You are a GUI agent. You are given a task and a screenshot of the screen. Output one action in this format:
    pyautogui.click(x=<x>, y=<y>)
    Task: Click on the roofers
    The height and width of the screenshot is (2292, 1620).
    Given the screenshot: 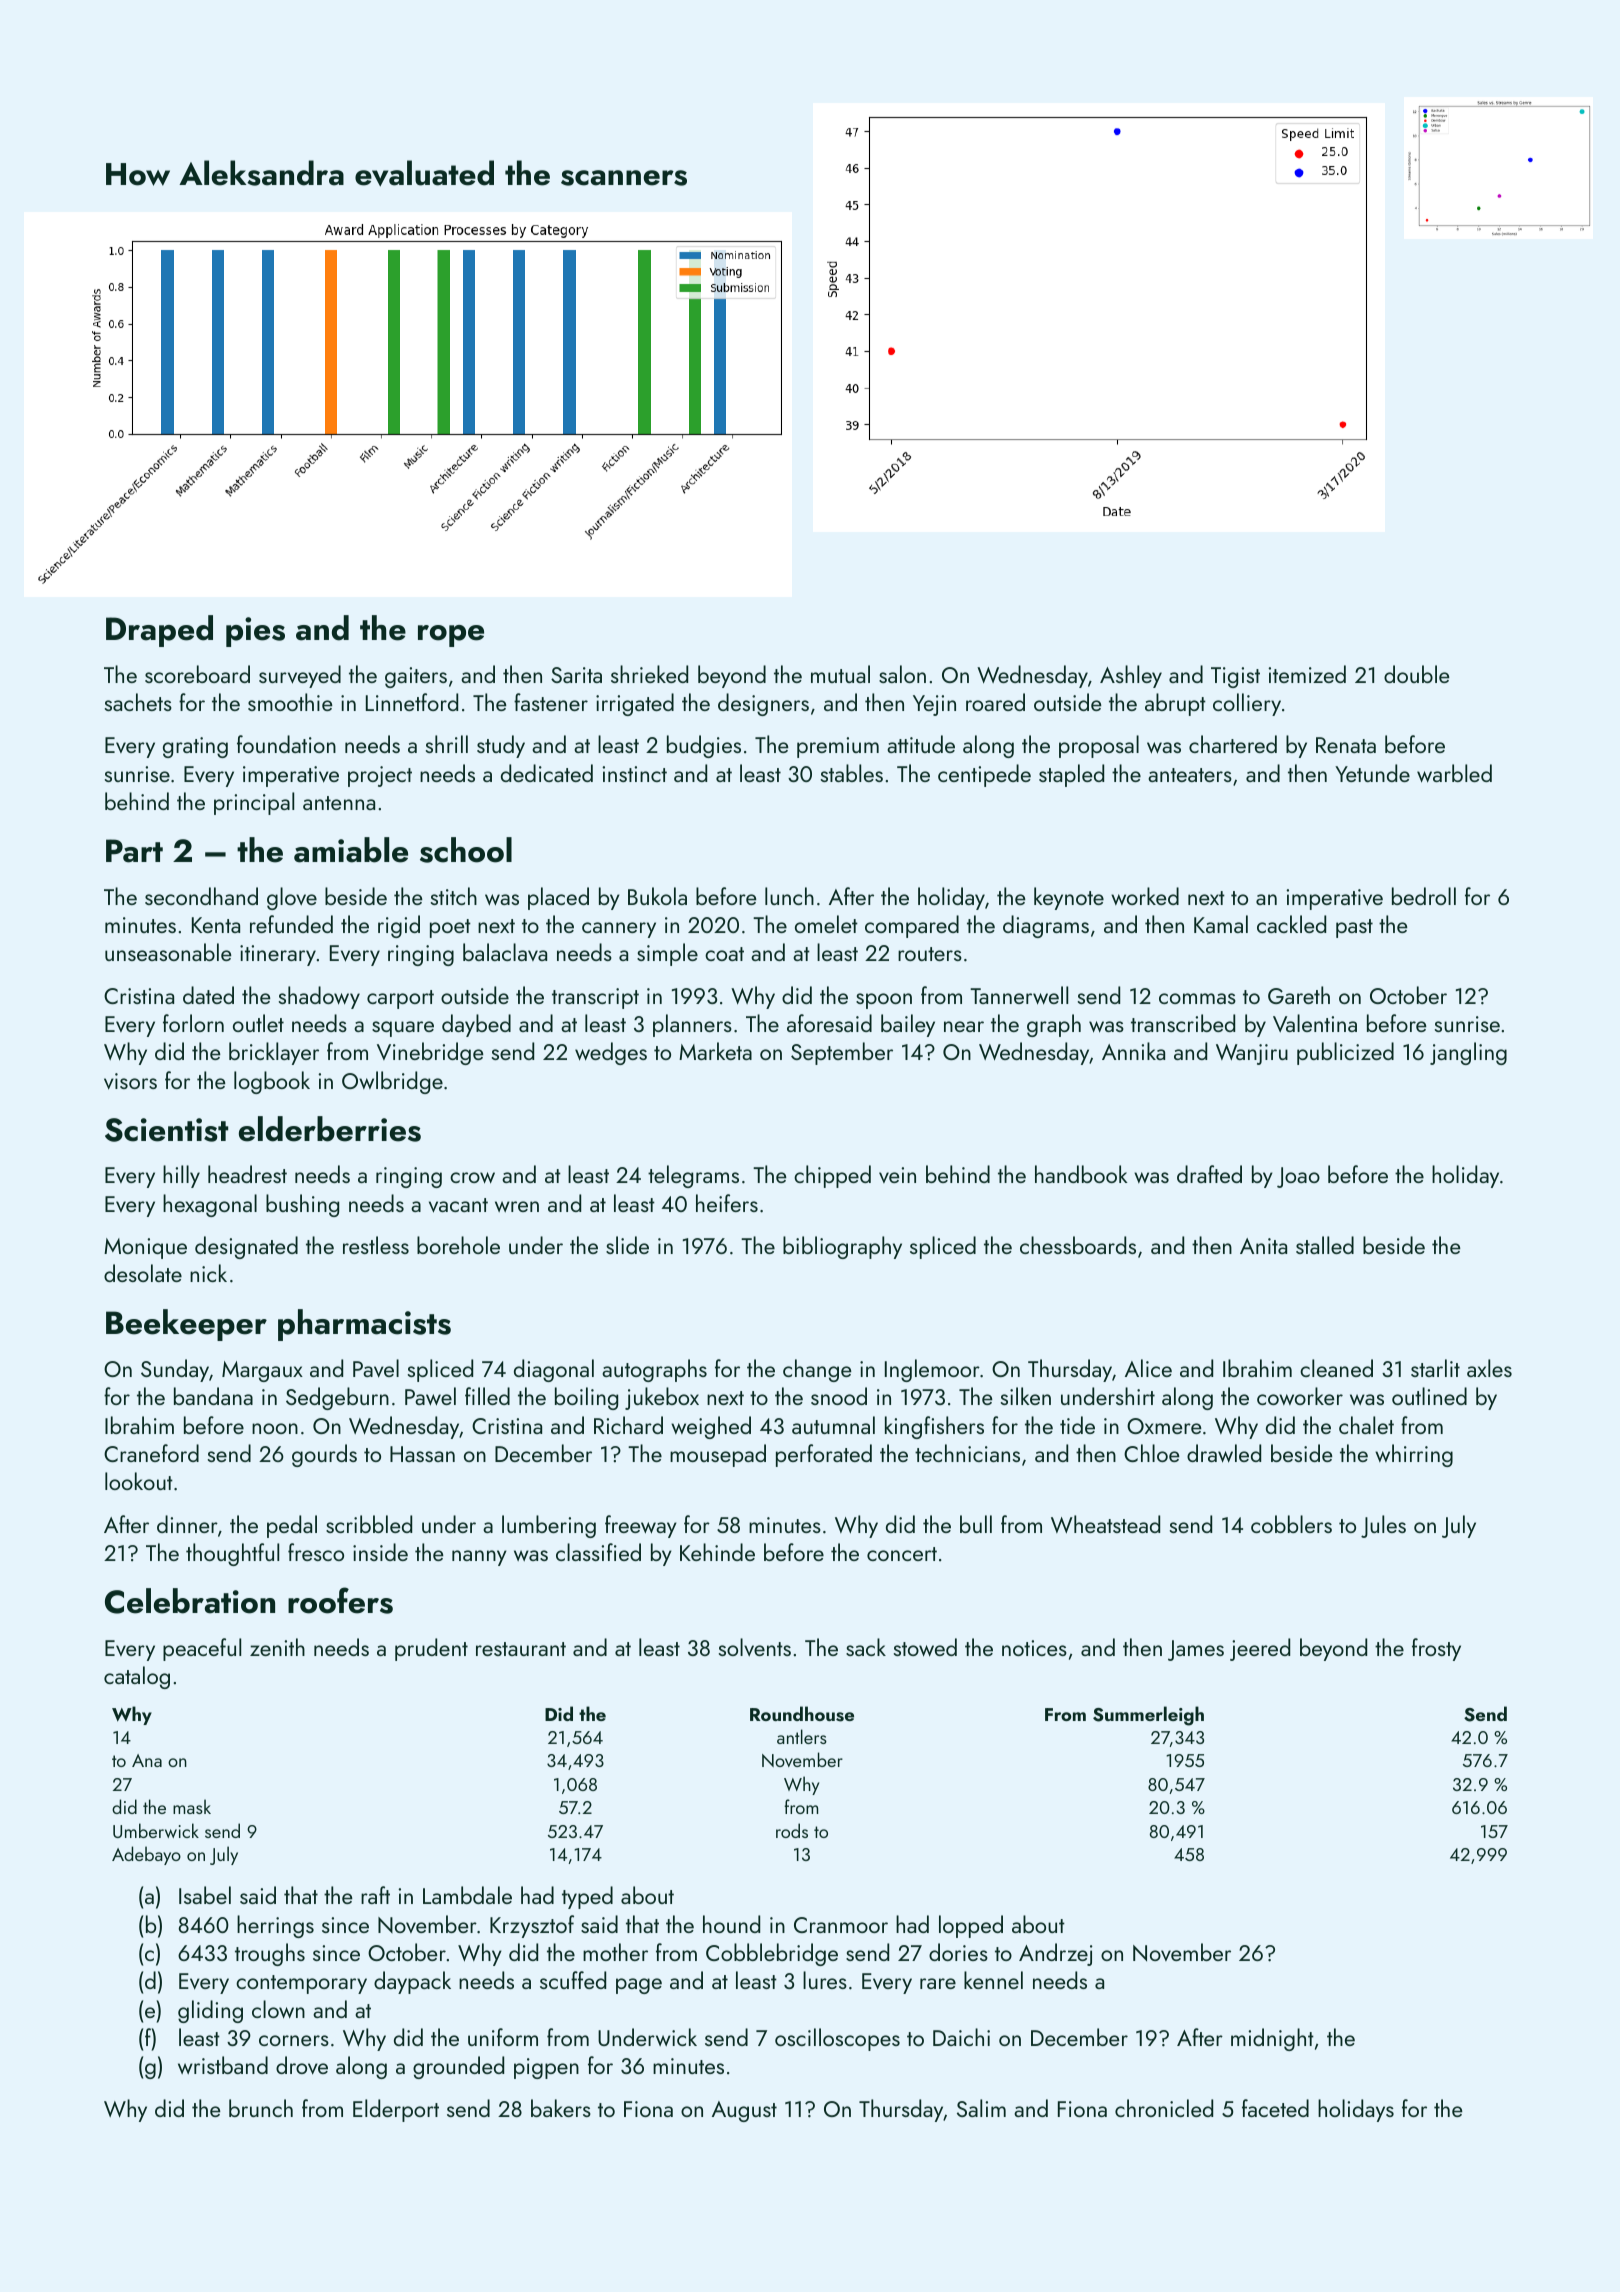 What is the action you would take?
    pyautogui.click(x=340, y=1600)
